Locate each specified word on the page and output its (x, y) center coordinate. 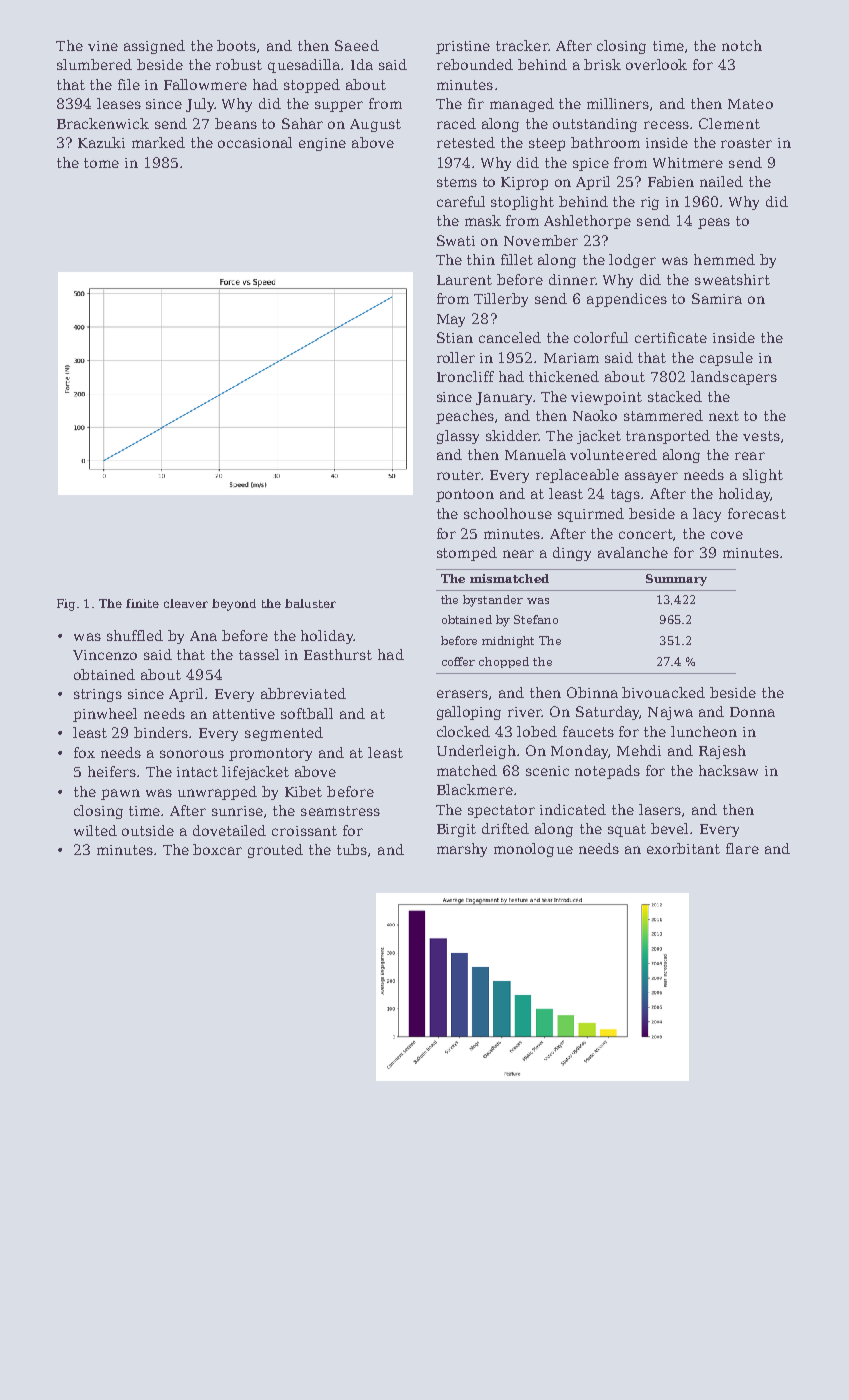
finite (142, 603)
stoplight (522, 203)
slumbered (94, 64)
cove (727, 535)
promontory (270, 754)
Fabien (671, 181)
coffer (458, 661)
